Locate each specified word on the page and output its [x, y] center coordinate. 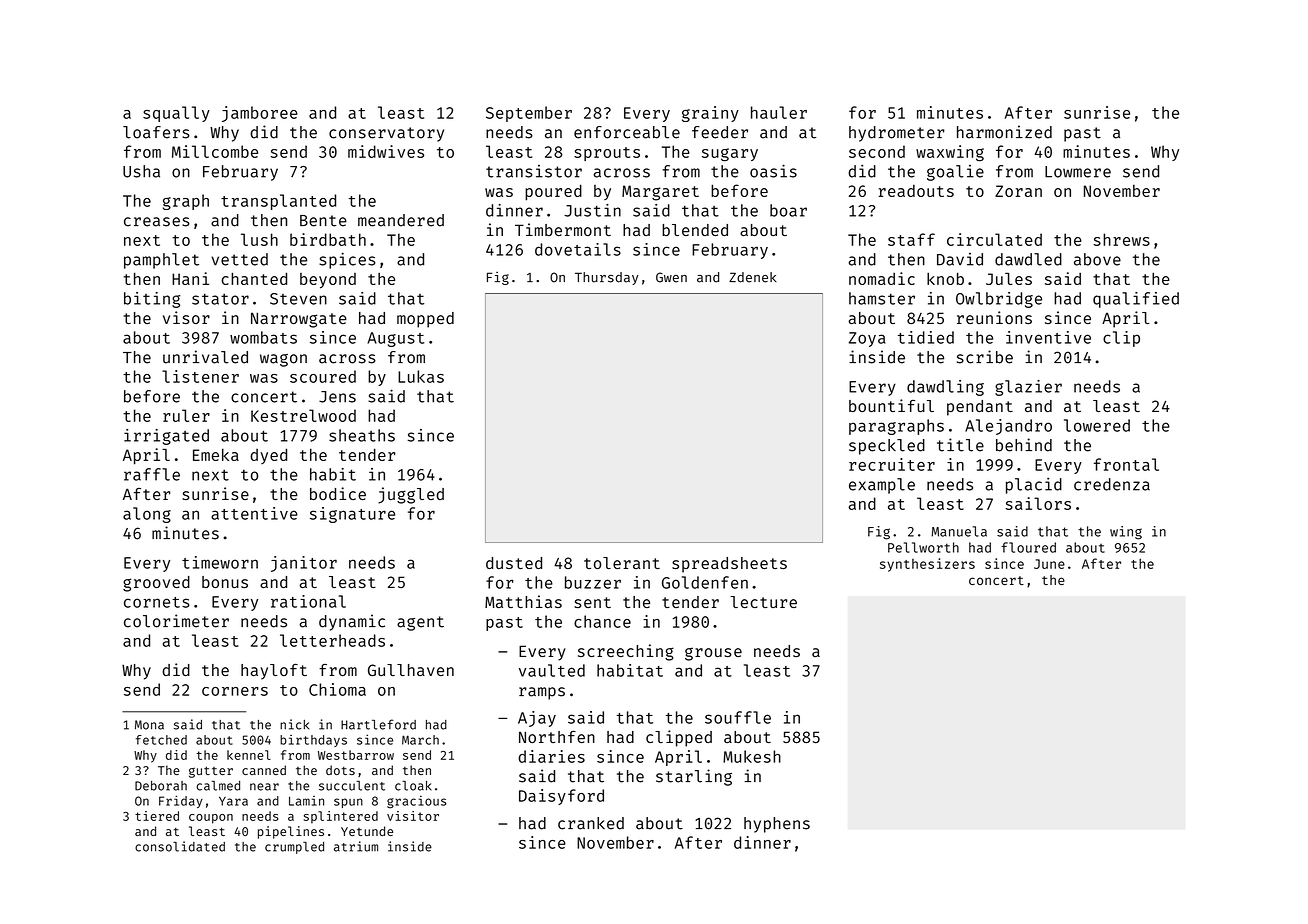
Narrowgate [299, 320]
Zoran [1018, 191]
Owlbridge [999, 300]
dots [340, 770]
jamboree [260, 114]
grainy [710, 114]
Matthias [523, 601]
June [1049, 564]
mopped [425, 320]
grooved [156, 584]
